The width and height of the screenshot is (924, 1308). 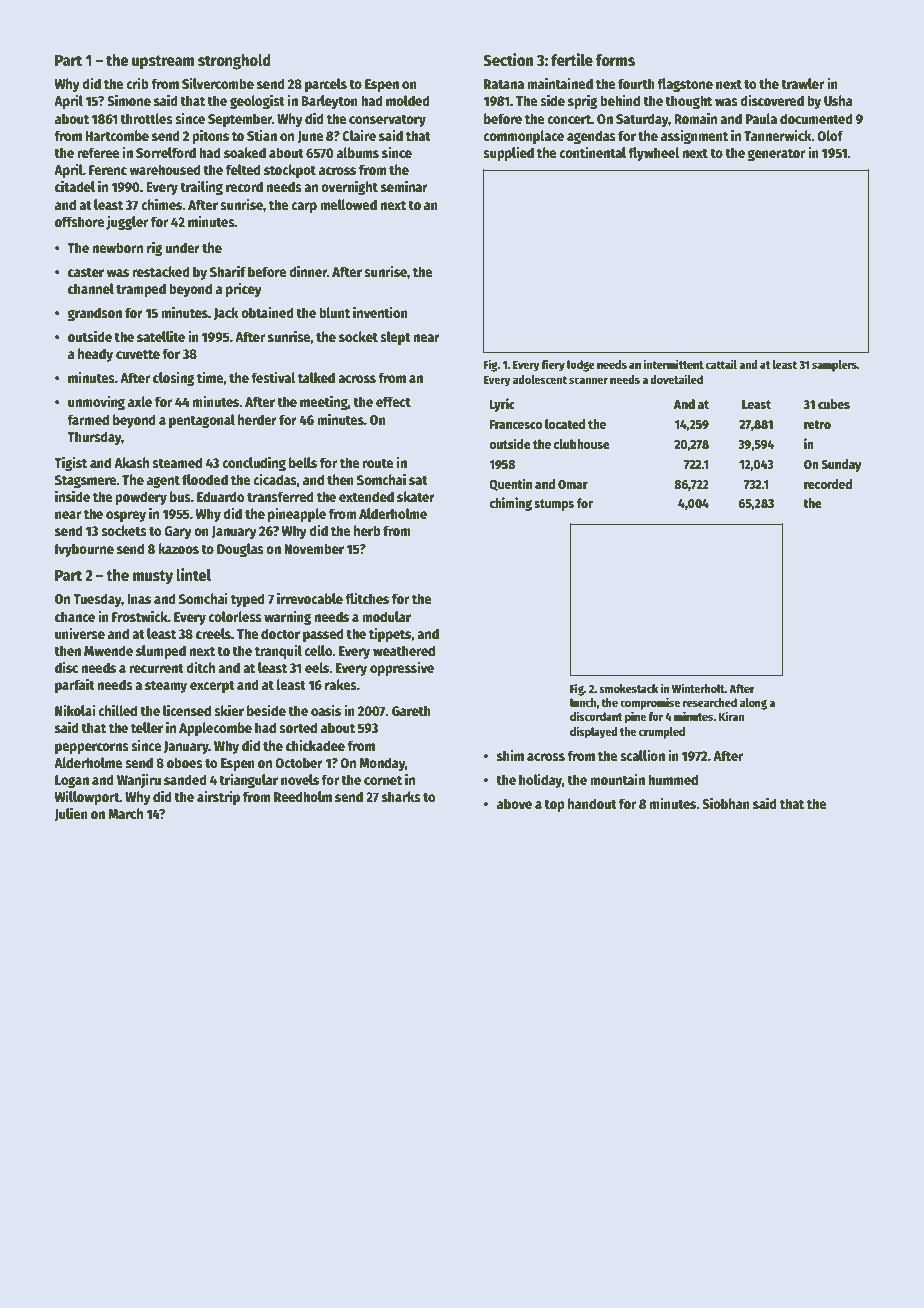 What do you see at coordinates (88, 419) in the screenshot?
I see `farmed` at bounding box center [88, 419].
